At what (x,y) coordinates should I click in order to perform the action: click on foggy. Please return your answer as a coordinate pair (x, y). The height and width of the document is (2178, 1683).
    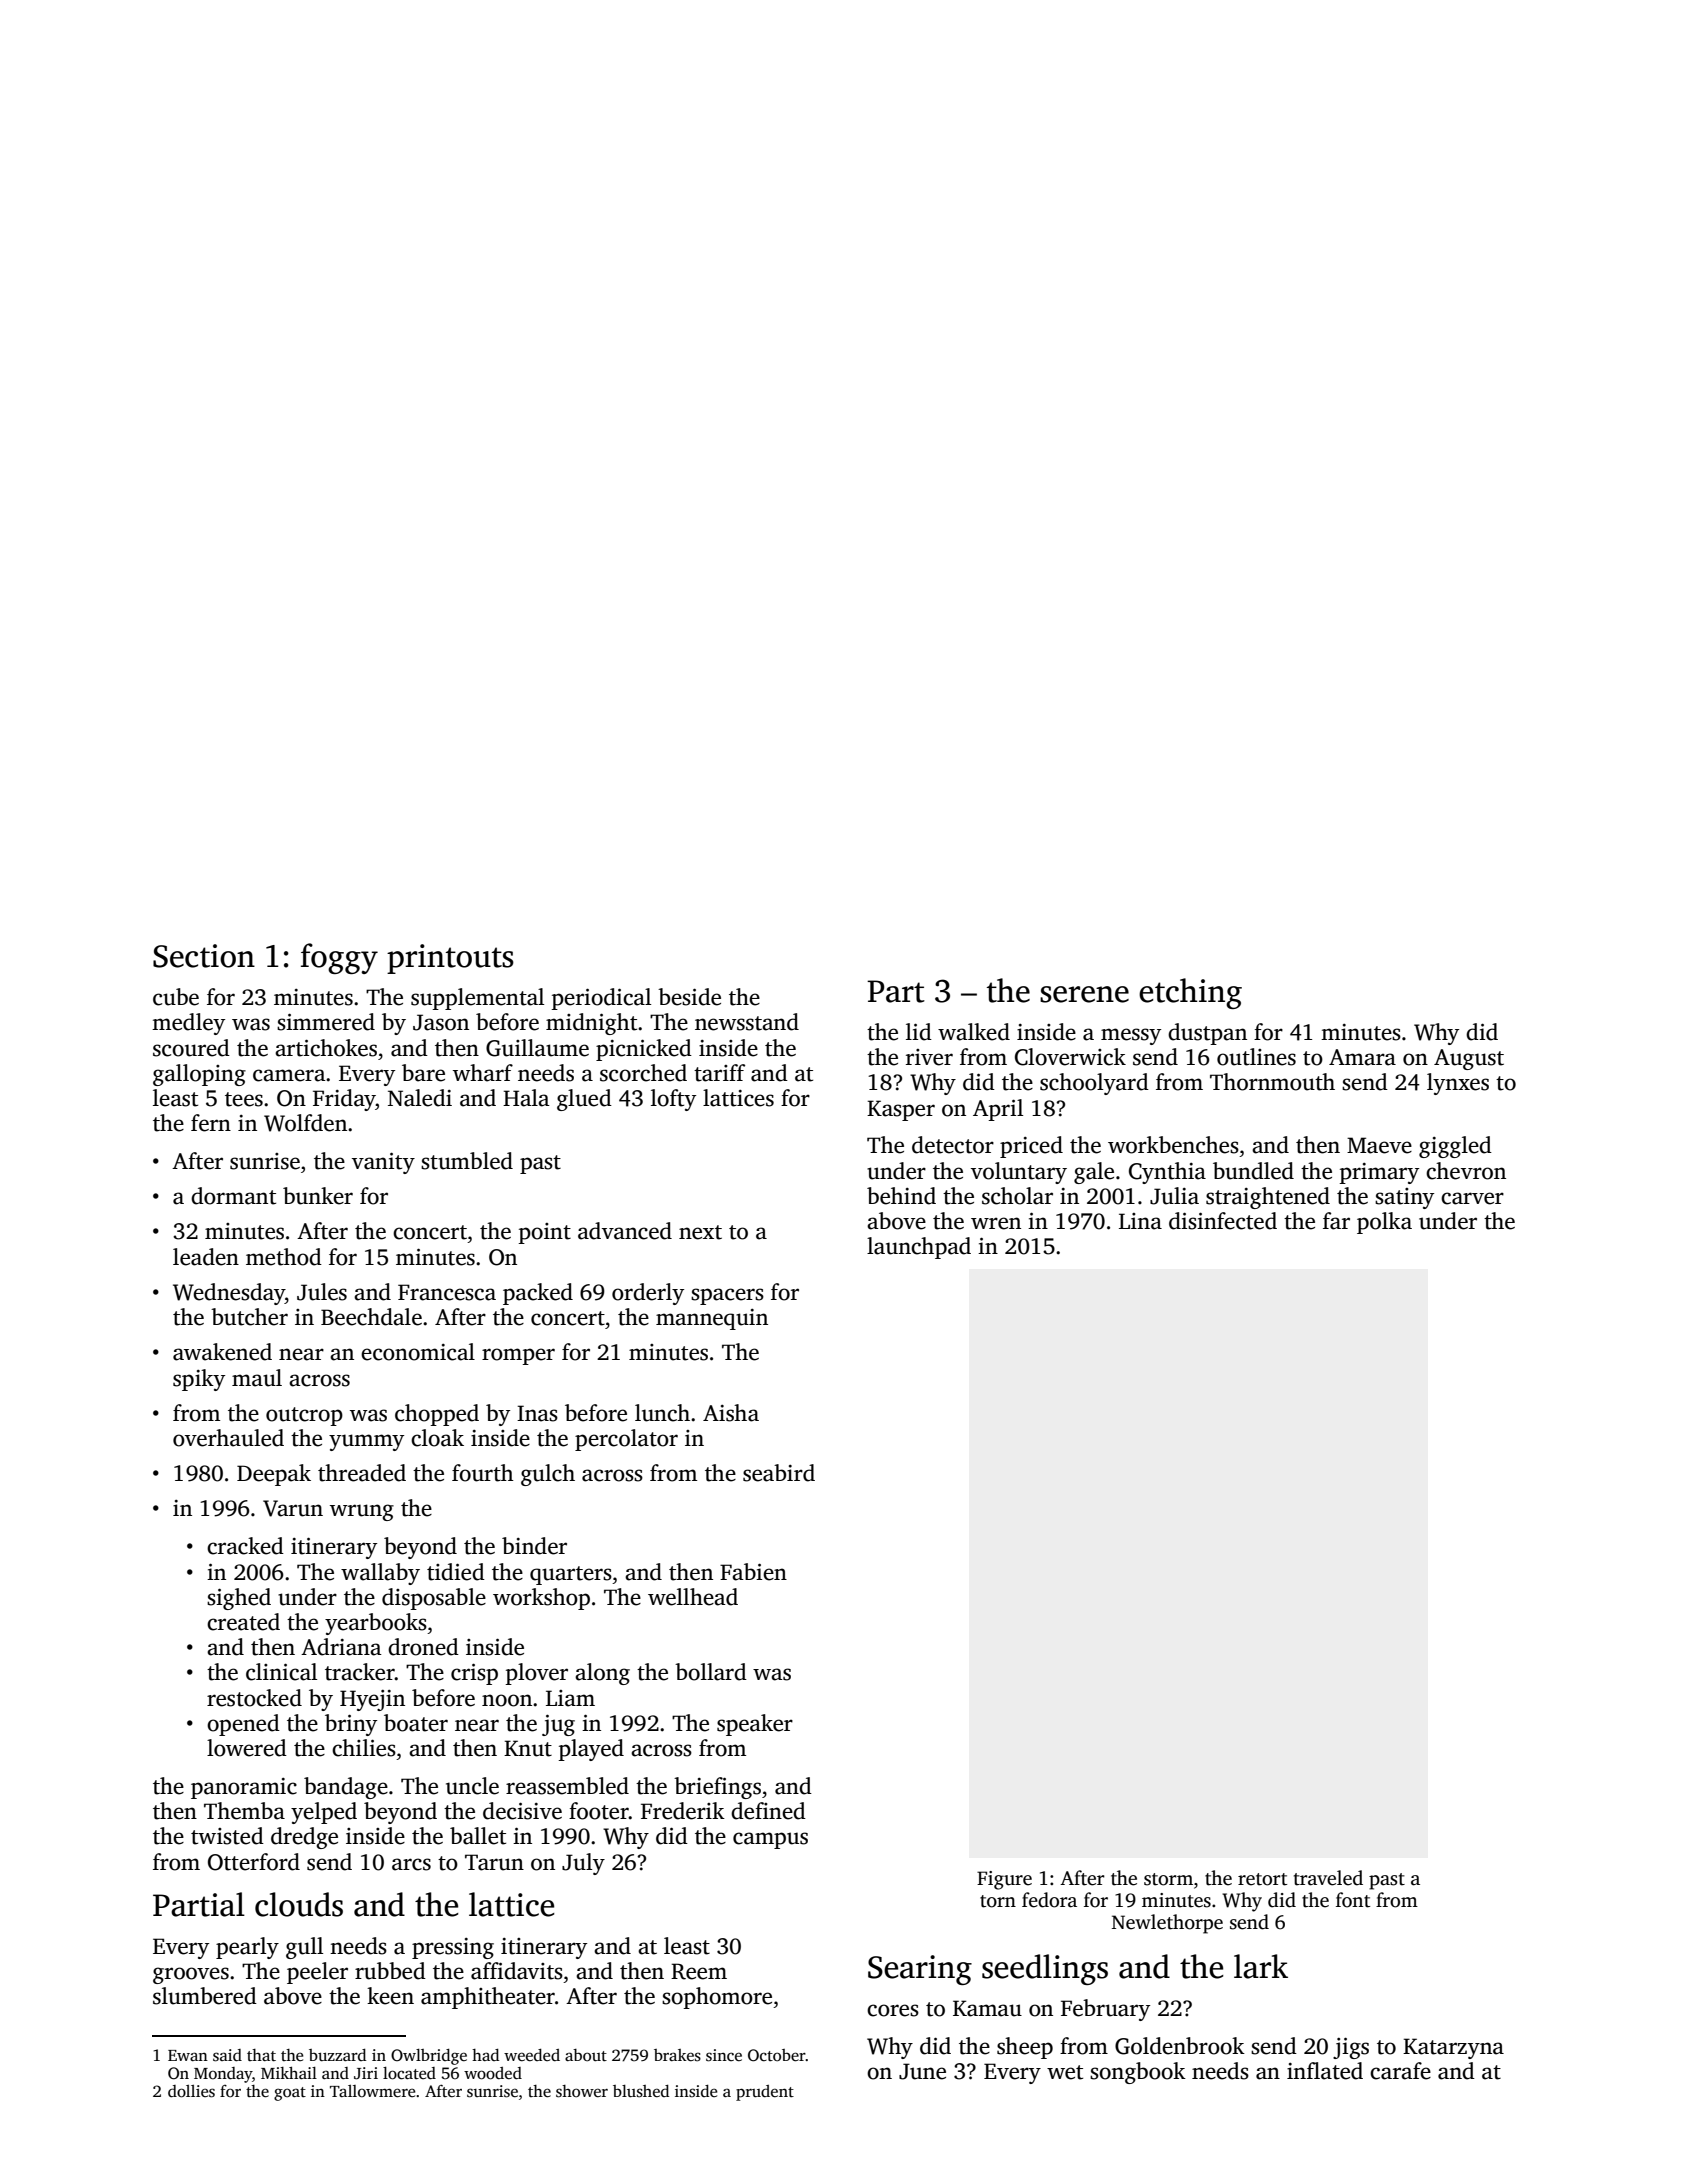
    Looking at the image, I should click on (339, 958).
